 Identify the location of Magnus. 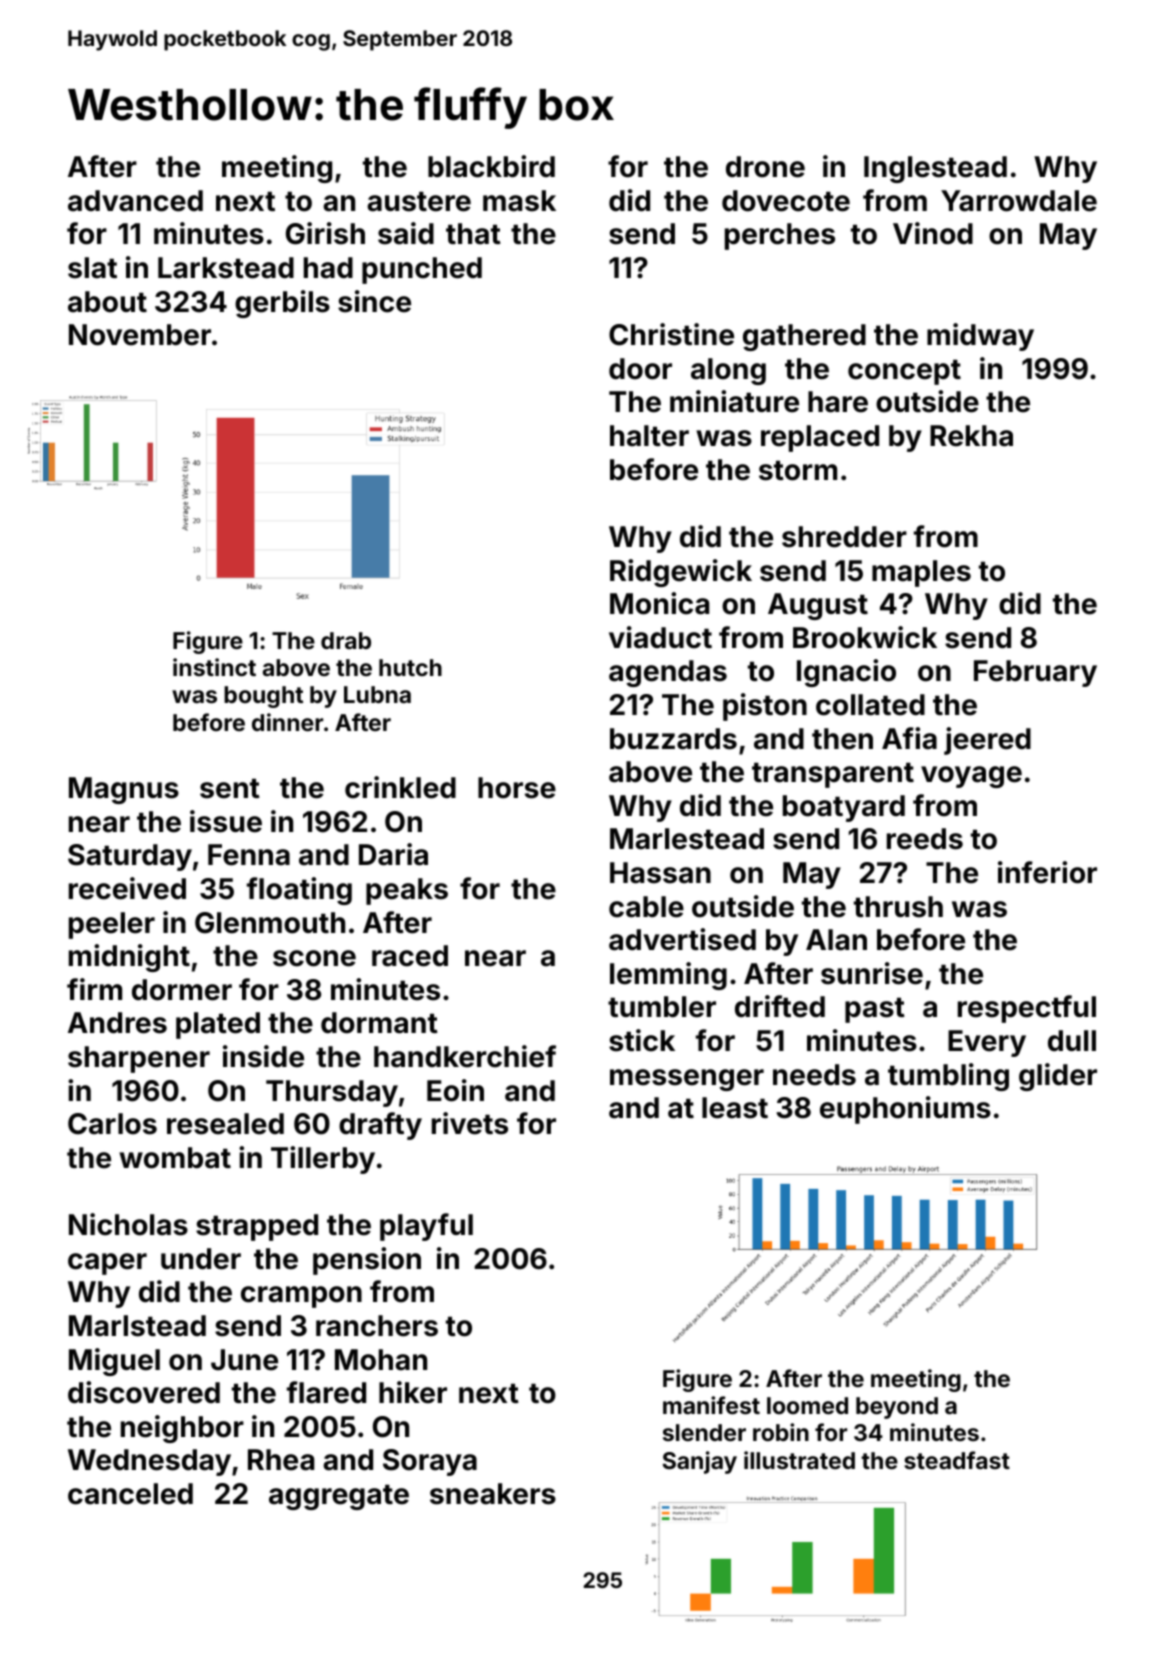
(124, 790).
